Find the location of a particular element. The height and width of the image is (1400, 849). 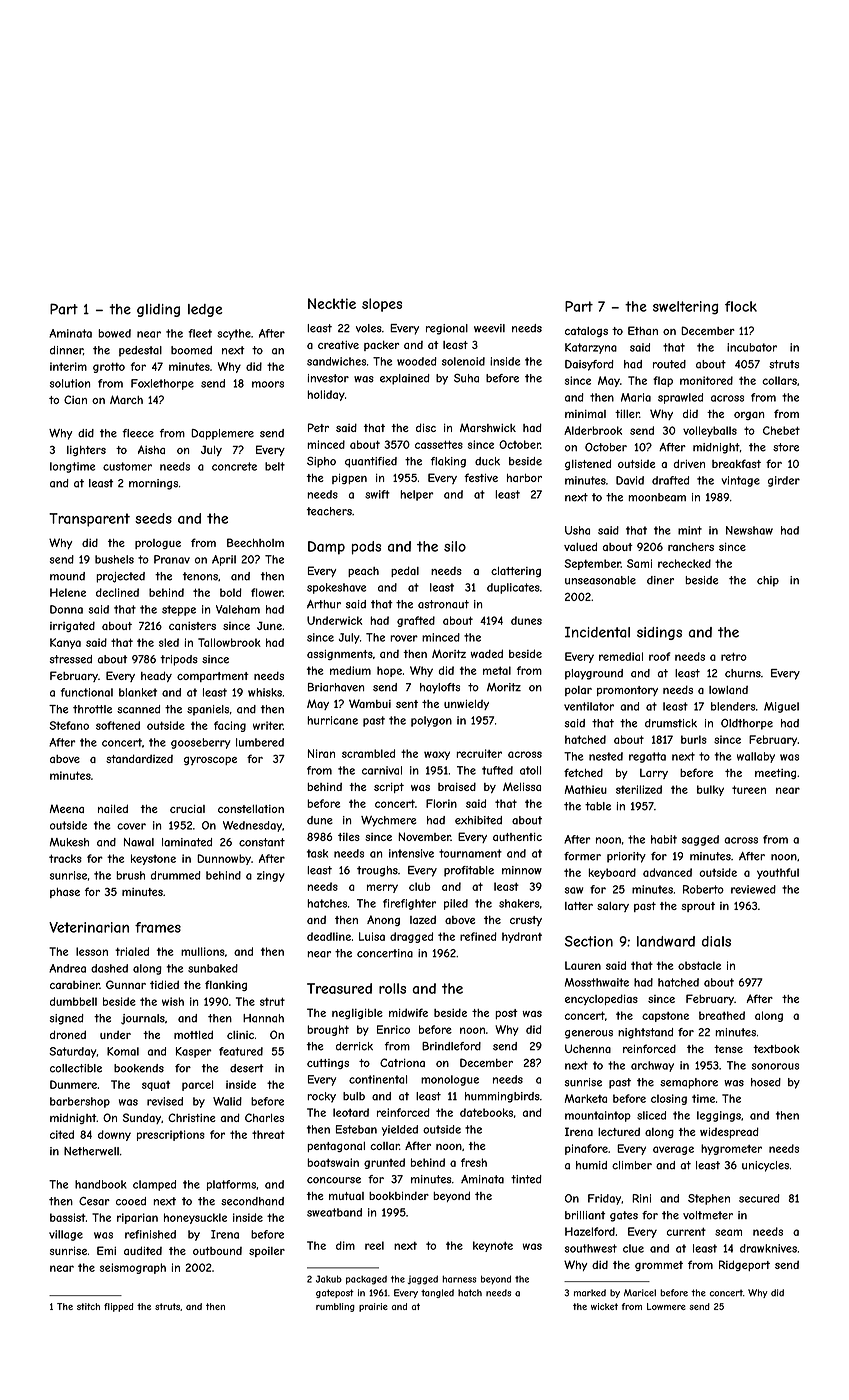

Necktie is located at coordinates (332, 303).
